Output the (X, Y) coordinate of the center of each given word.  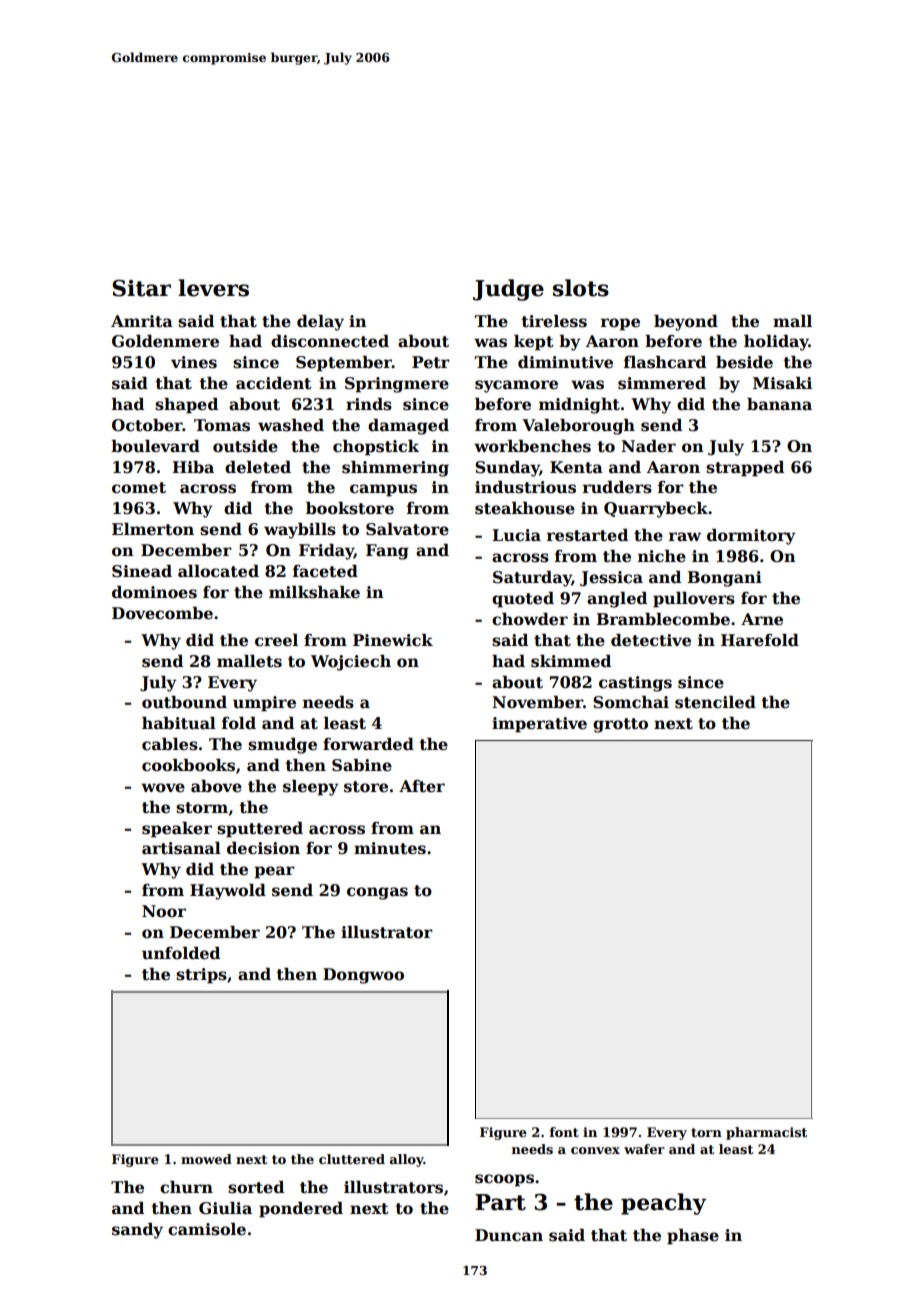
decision (263, 848)
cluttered (352, 1159)
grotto (620, 725)
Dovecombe (162, 613)
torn (706, 1132)
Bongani (724, 579)
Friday (326, 552)
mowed (206, 1159)
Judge (508, 290)
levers (213, 288)
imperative (539, 725)
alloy (407, 1160)
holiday (776, 343)
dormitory (751, 537)
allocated (218, 571)
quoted (523, 600)
